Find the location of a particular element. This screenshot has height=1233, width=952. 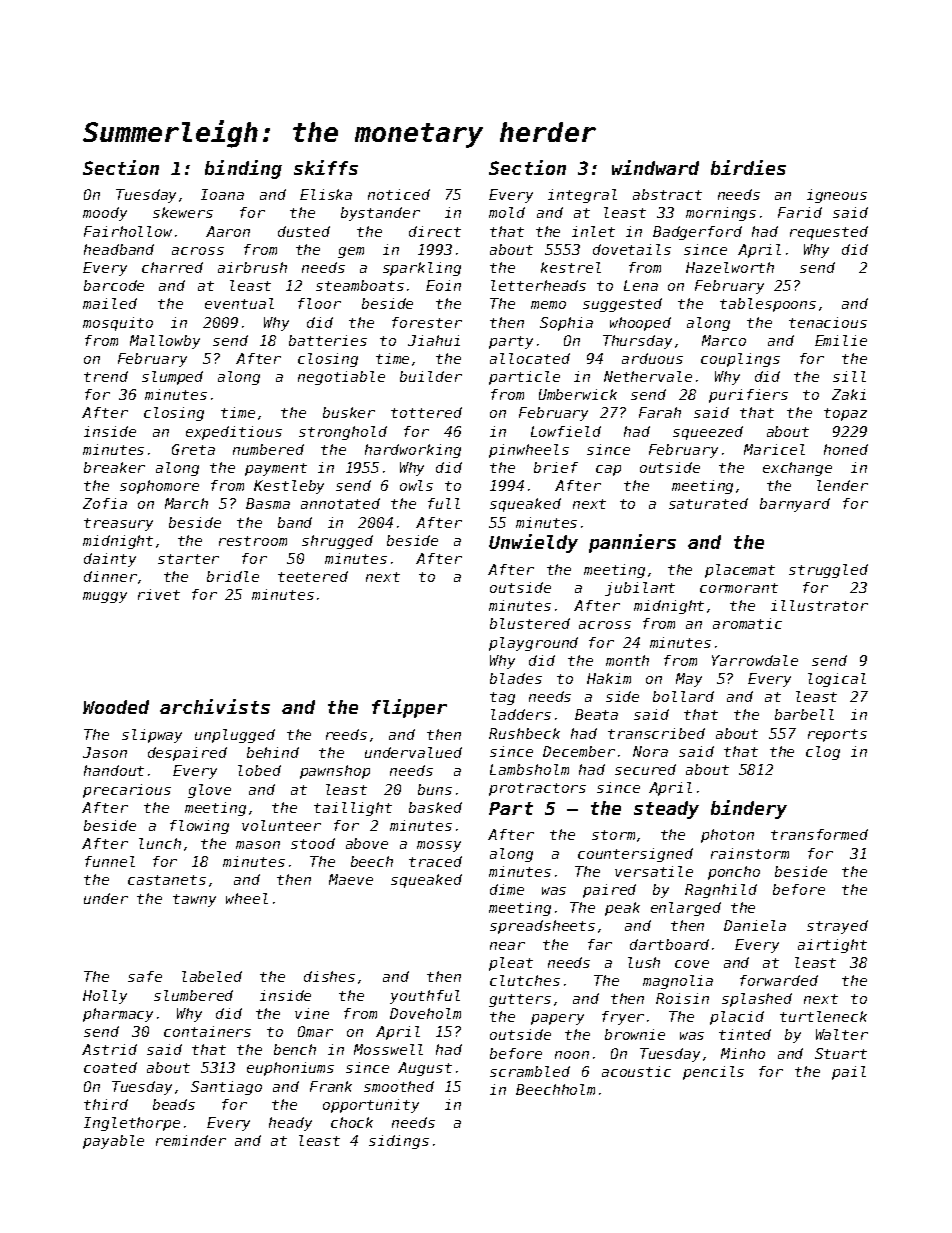

sidings is located at coordinates (399, 1142).
